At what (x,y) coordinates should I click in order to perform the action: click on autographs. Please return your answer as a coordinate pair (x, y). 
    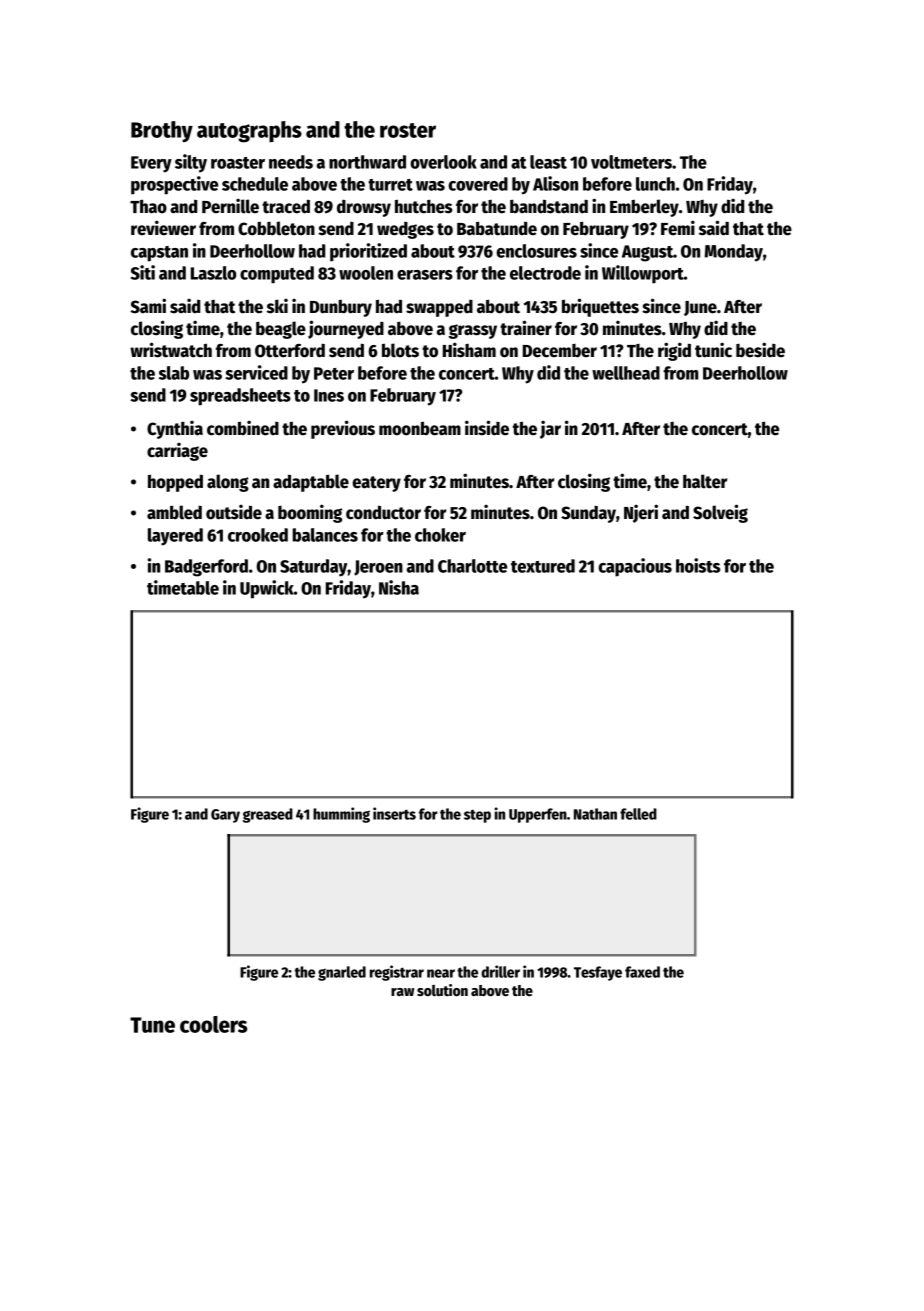
    Looking at the image, I should click on (249, 132).
